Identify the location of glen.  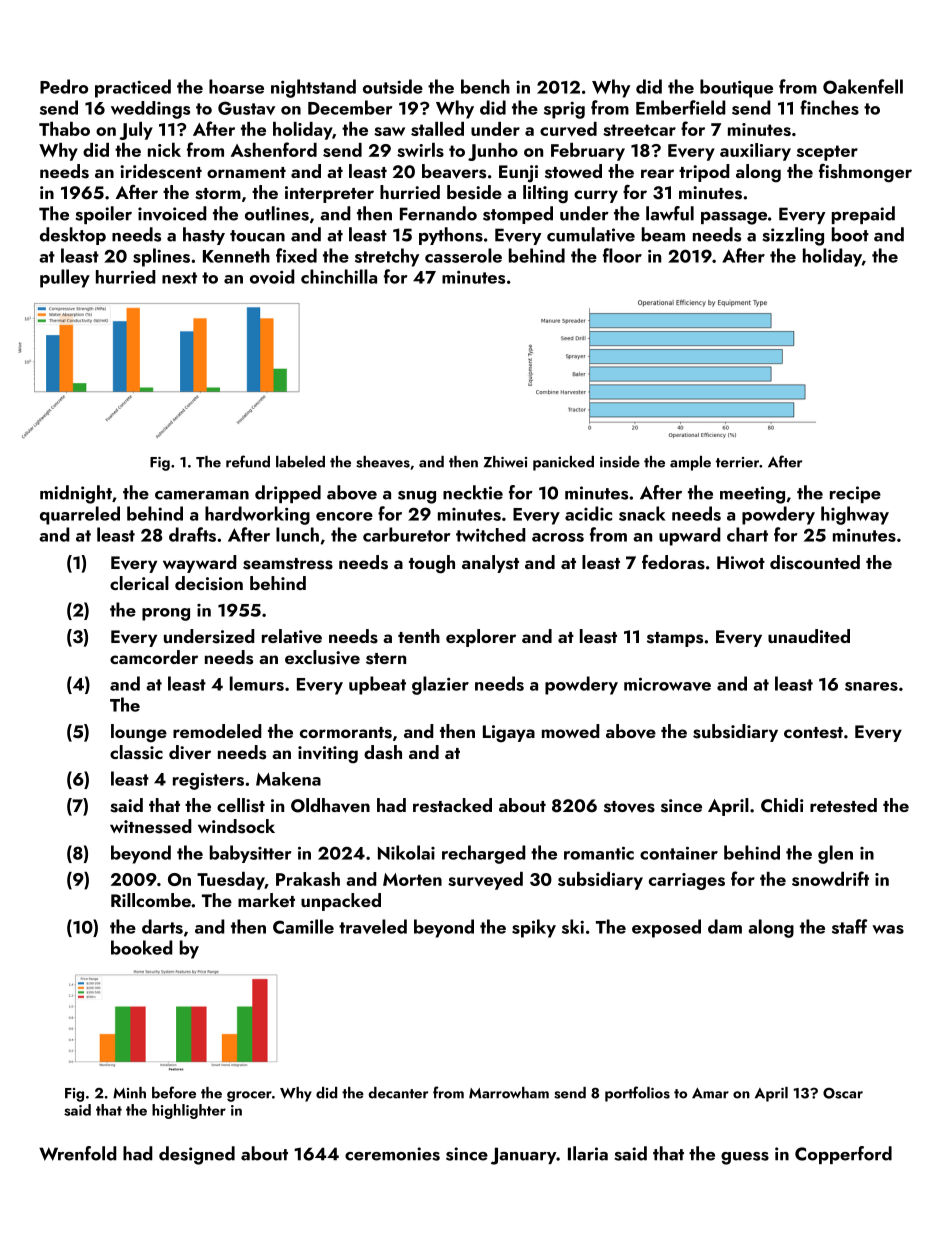
(835, 854).
